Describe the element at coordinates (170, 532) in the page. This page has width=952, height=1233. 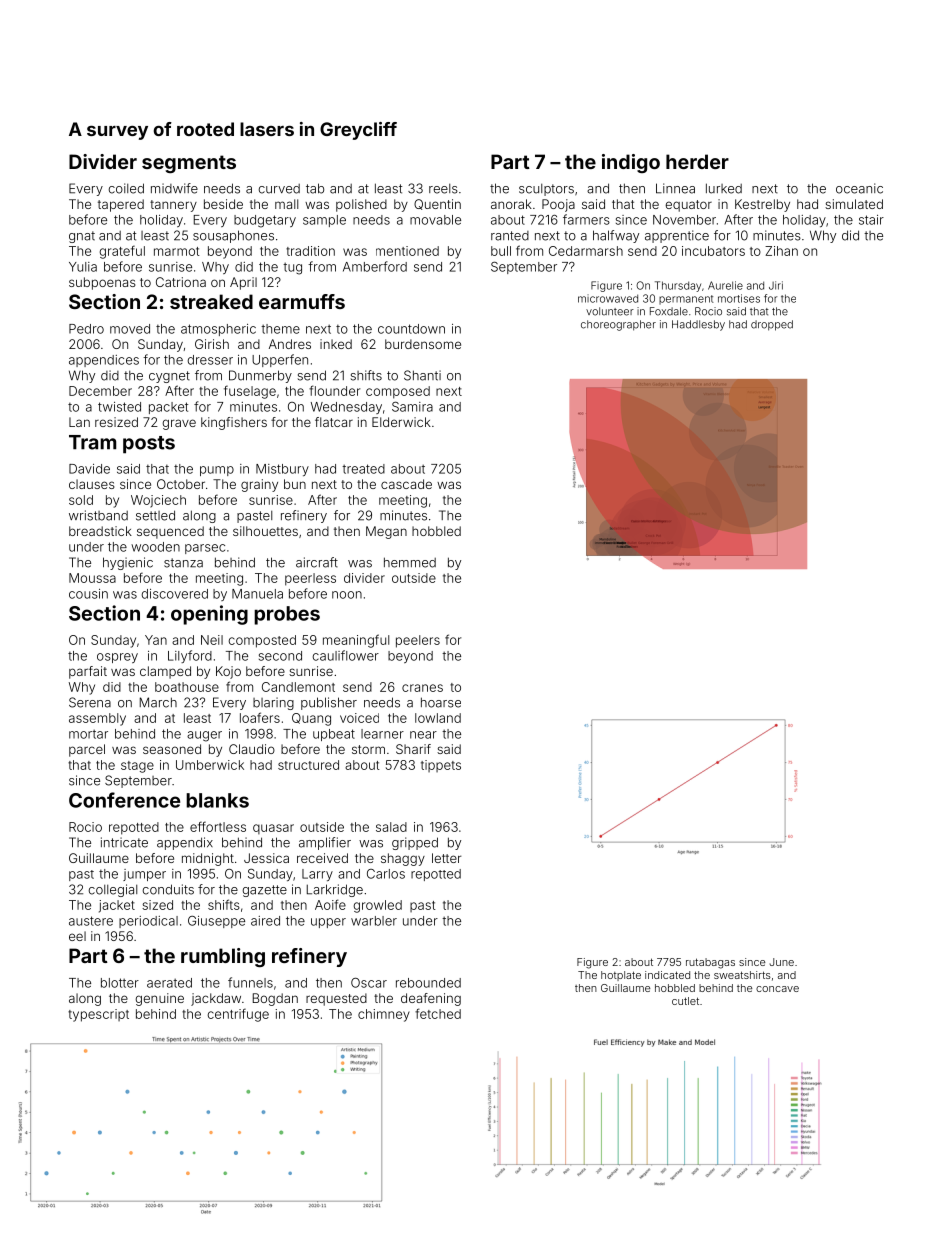
I see `sequenced` at that location.
